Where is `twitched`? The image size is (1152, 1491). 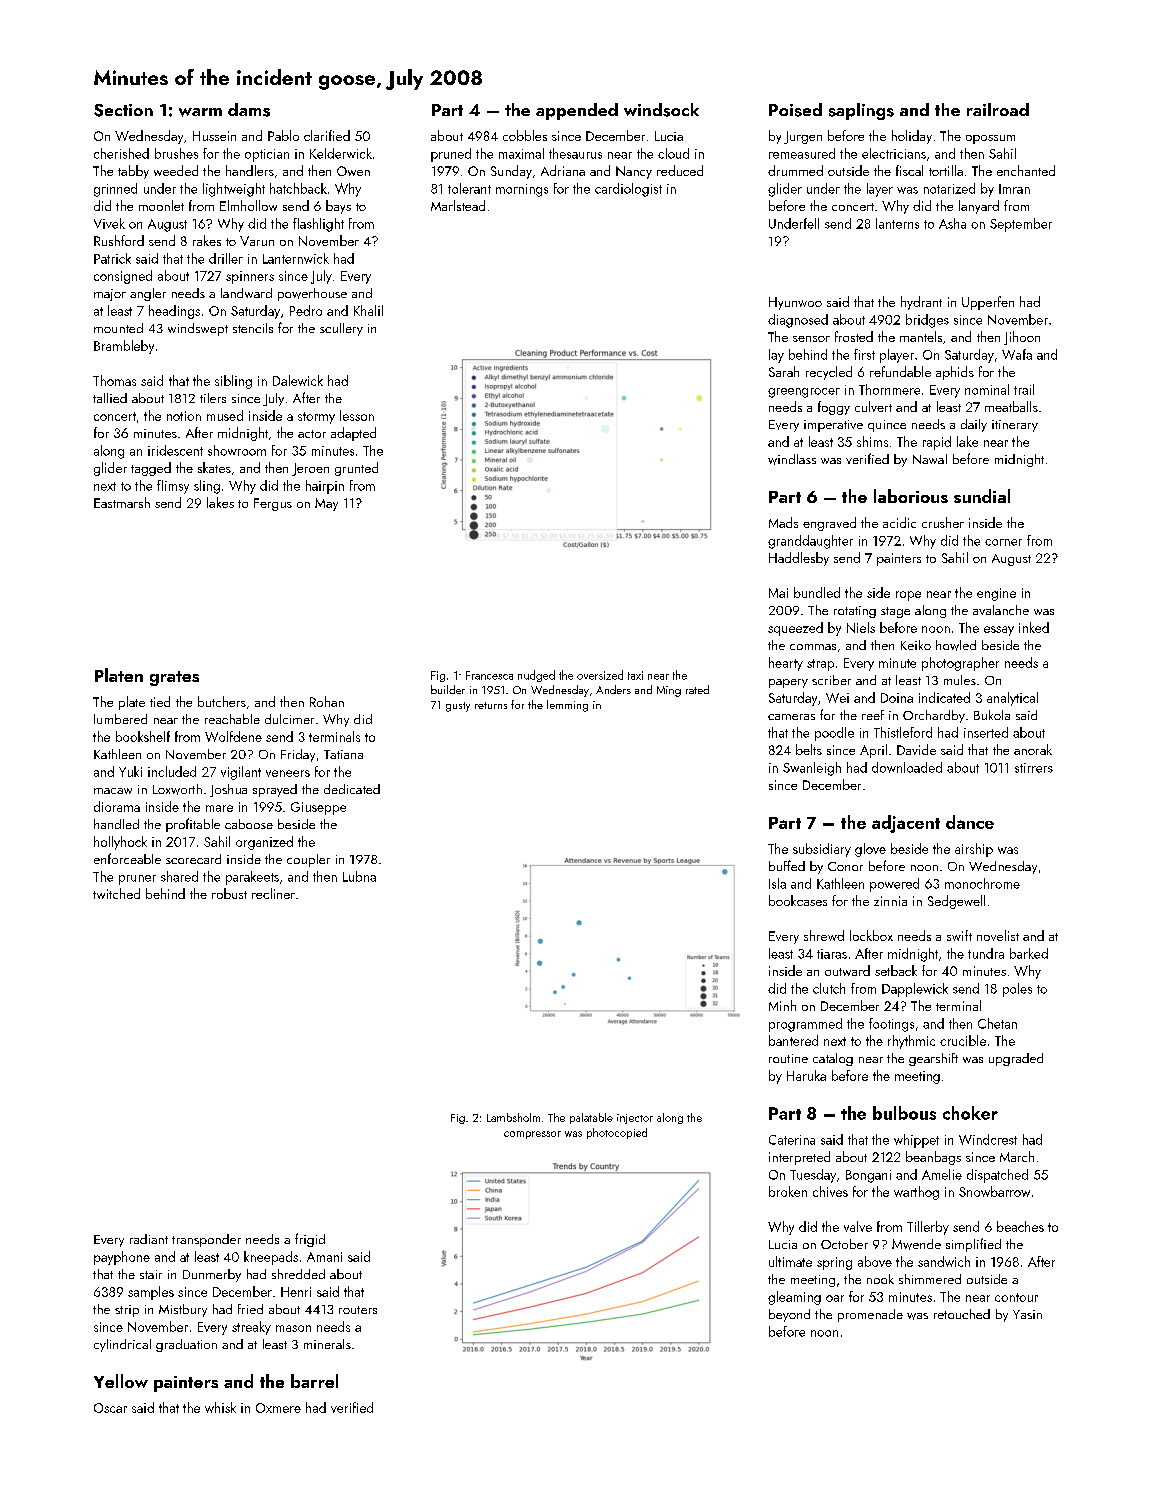
twitched is located at coordinates (116, 893).
